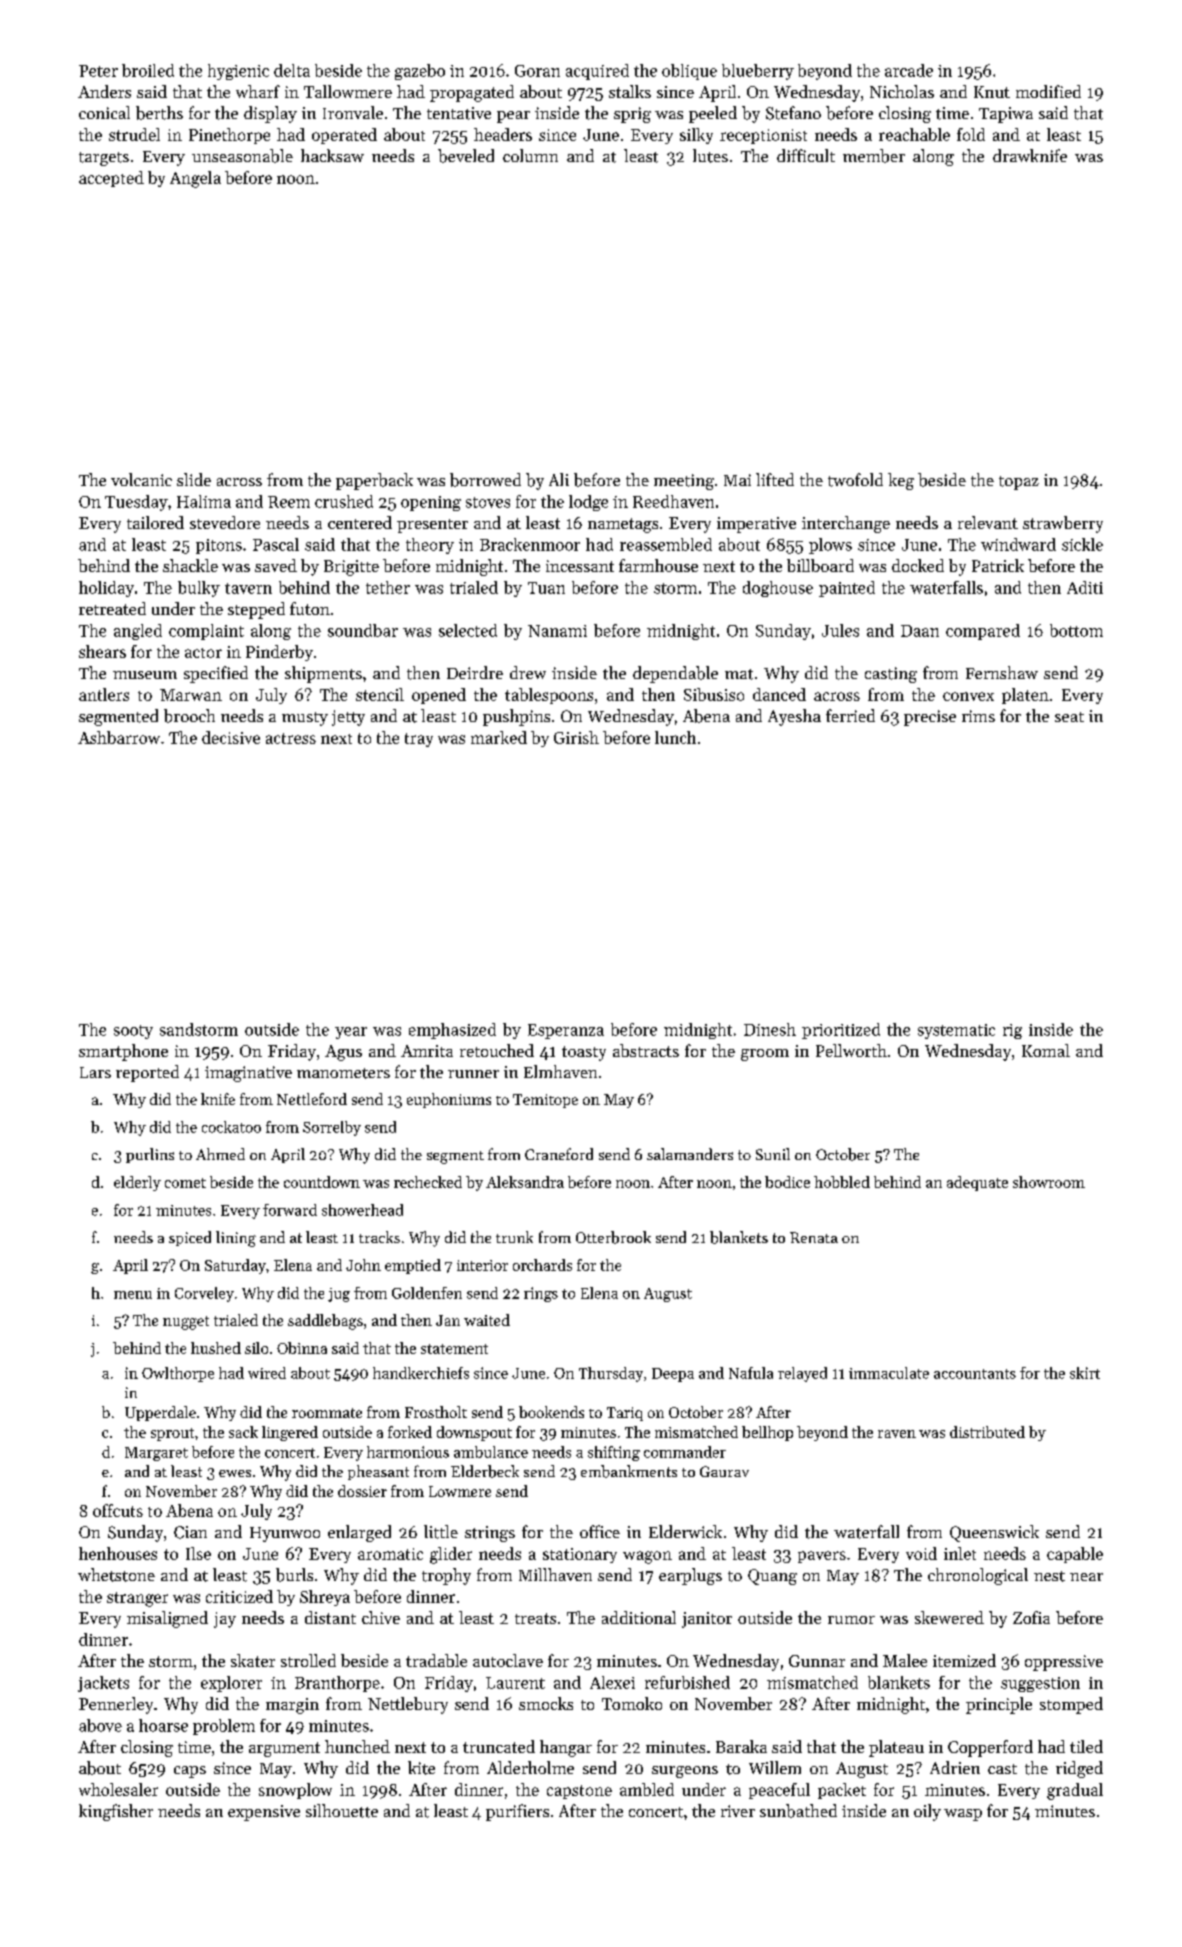  What do you see at coordinates (673, 1375) in the screenshot?
I see `Deepa` at bounding box center [673, 1375].
